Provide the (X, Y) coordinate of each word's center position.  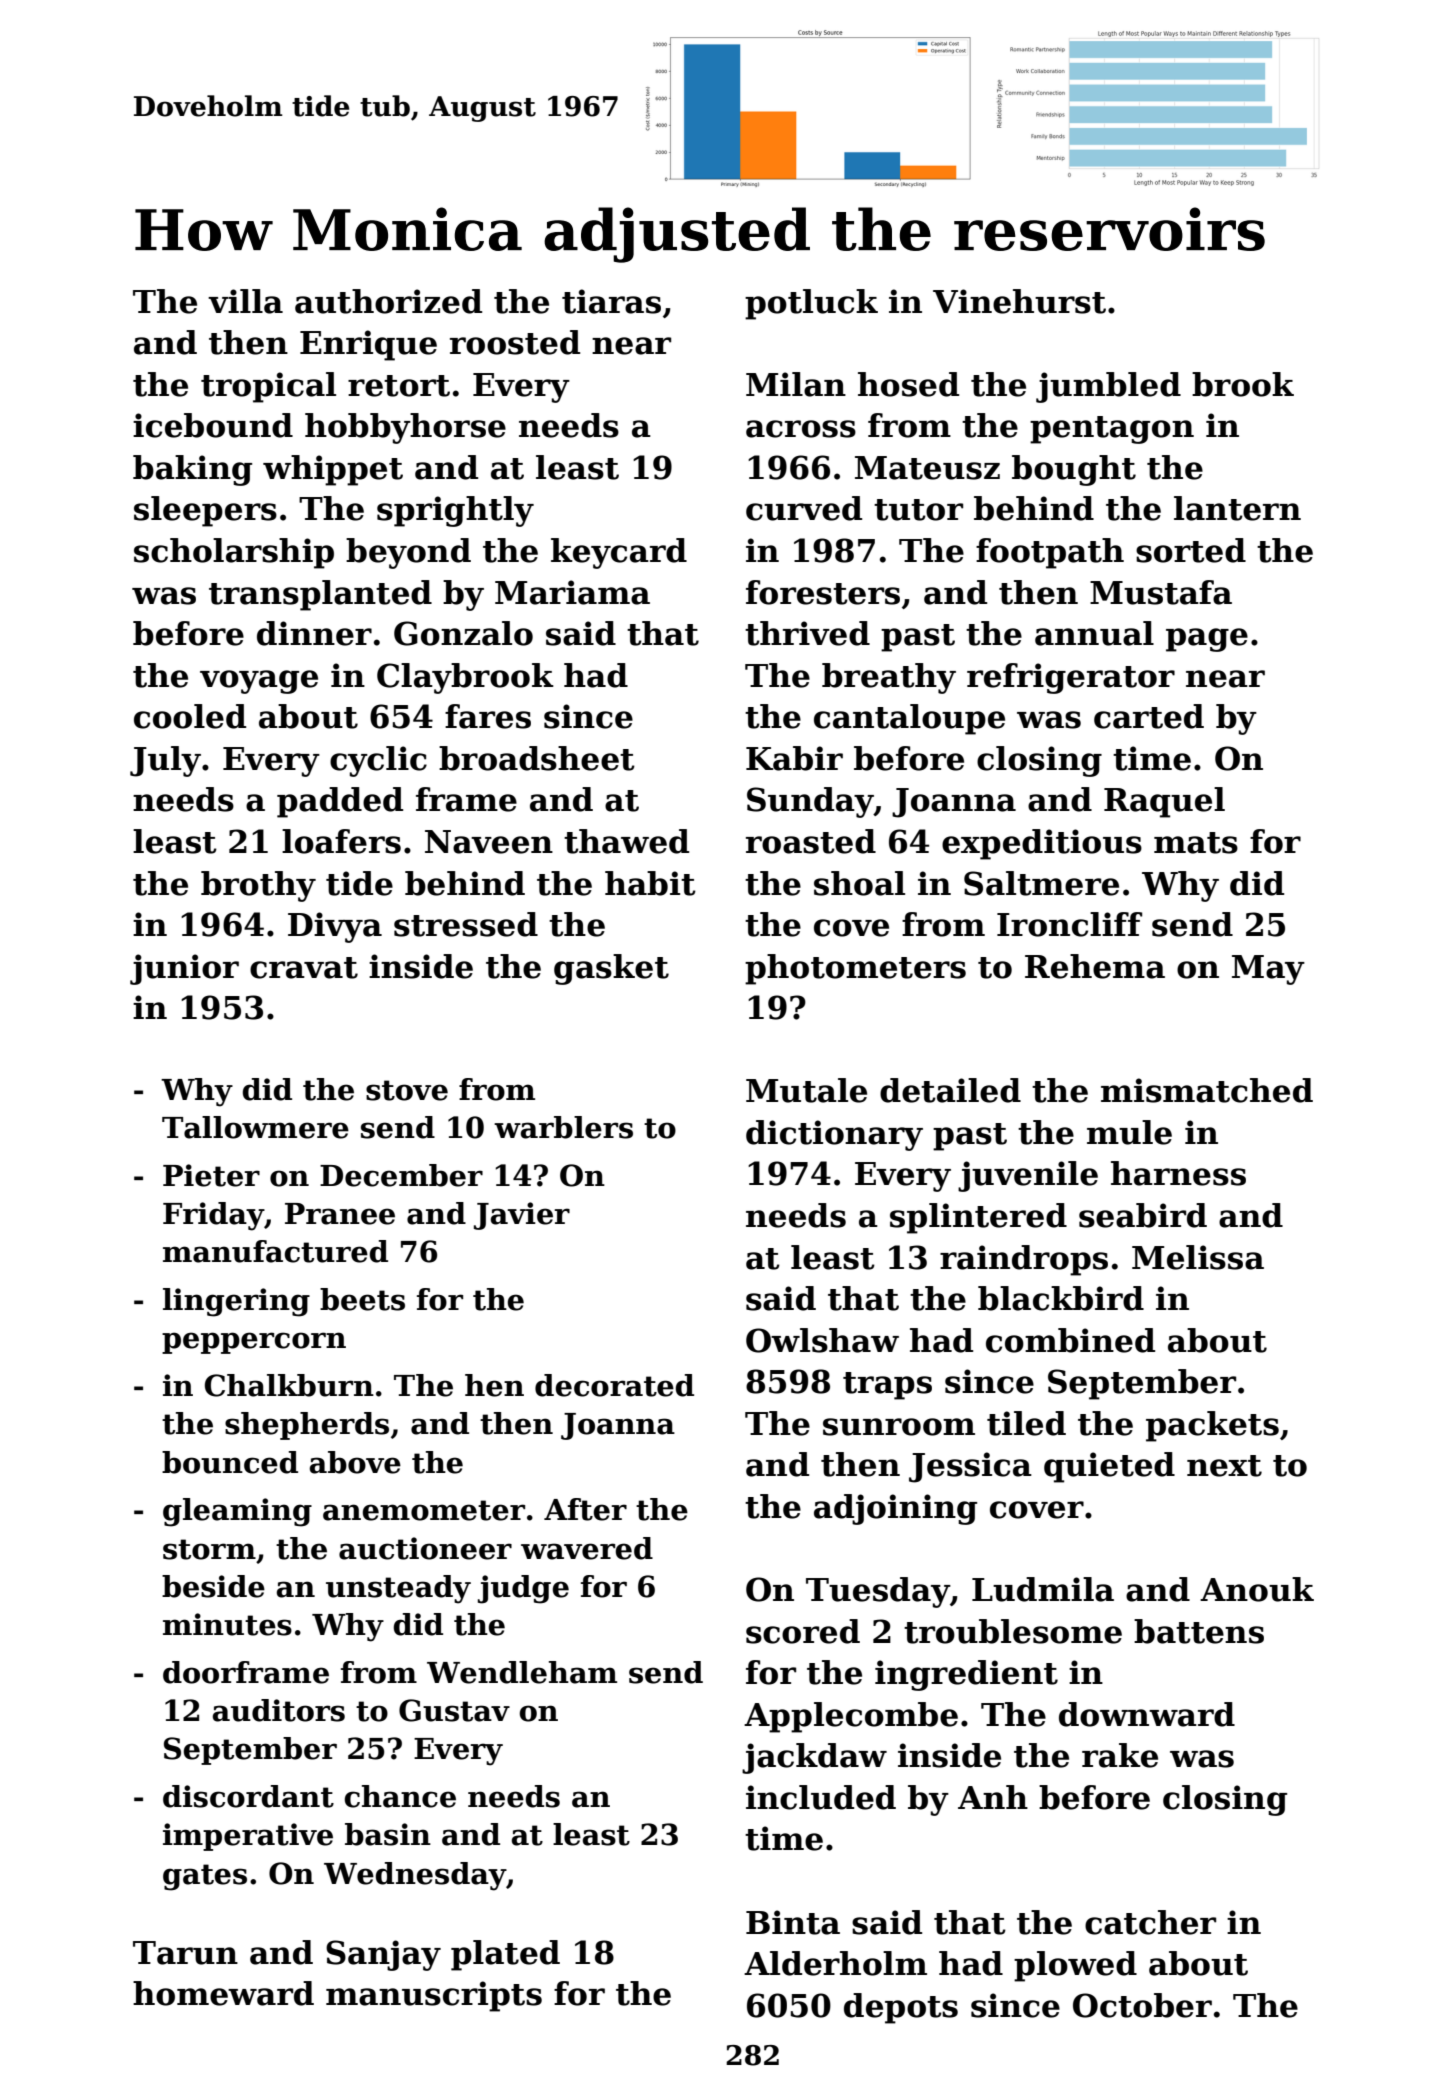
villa (245, 301)
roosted (515, 342)
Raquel (1164, 802)
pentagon (1112, 430)
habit (650, 883)
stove (407, 1090)
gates (205, 1877)
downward (1147, 1714)
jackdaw (814, 1758)
